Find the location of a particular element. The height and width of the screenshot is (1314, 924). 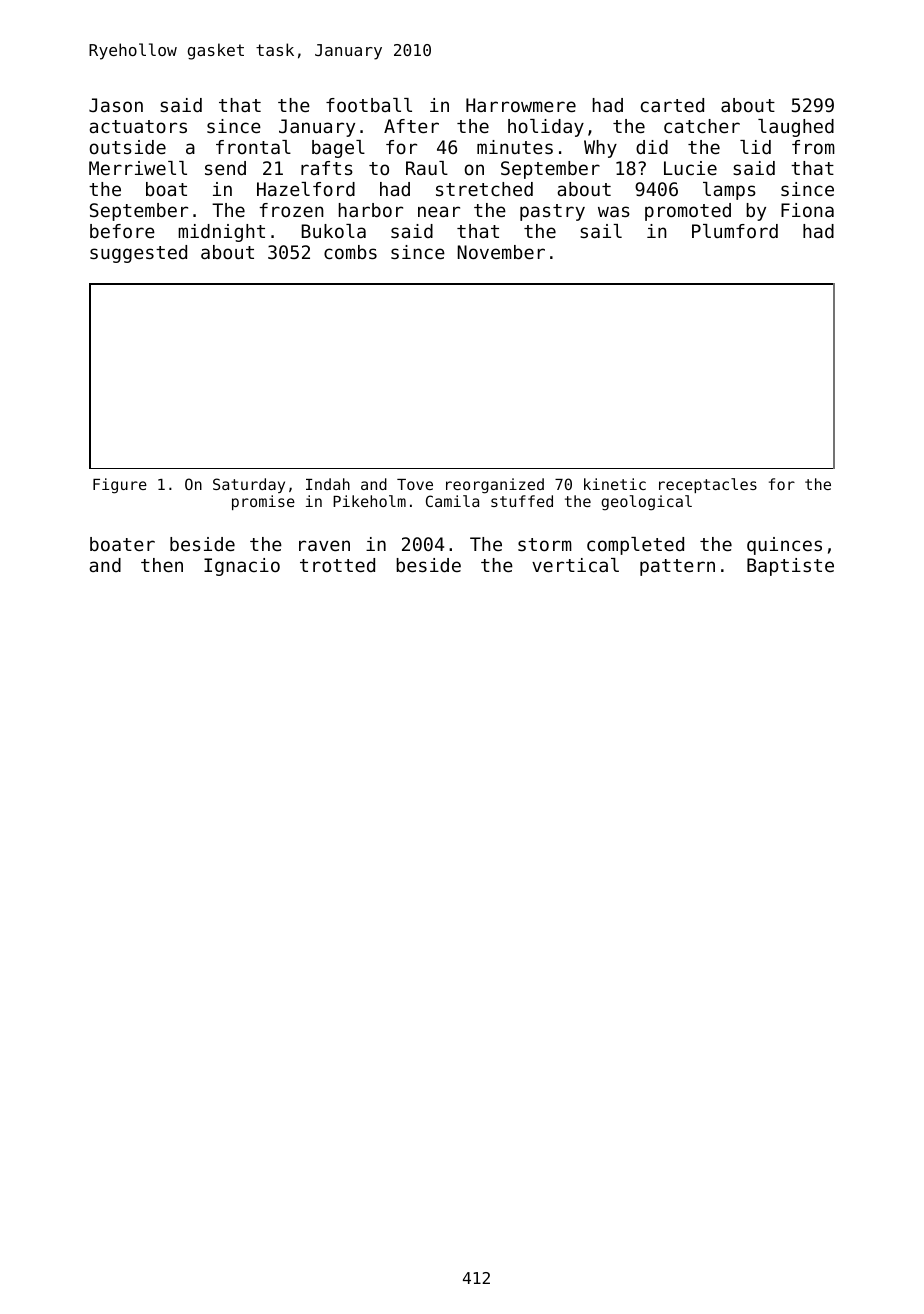

Figure is located at coordinates (120, 486).
